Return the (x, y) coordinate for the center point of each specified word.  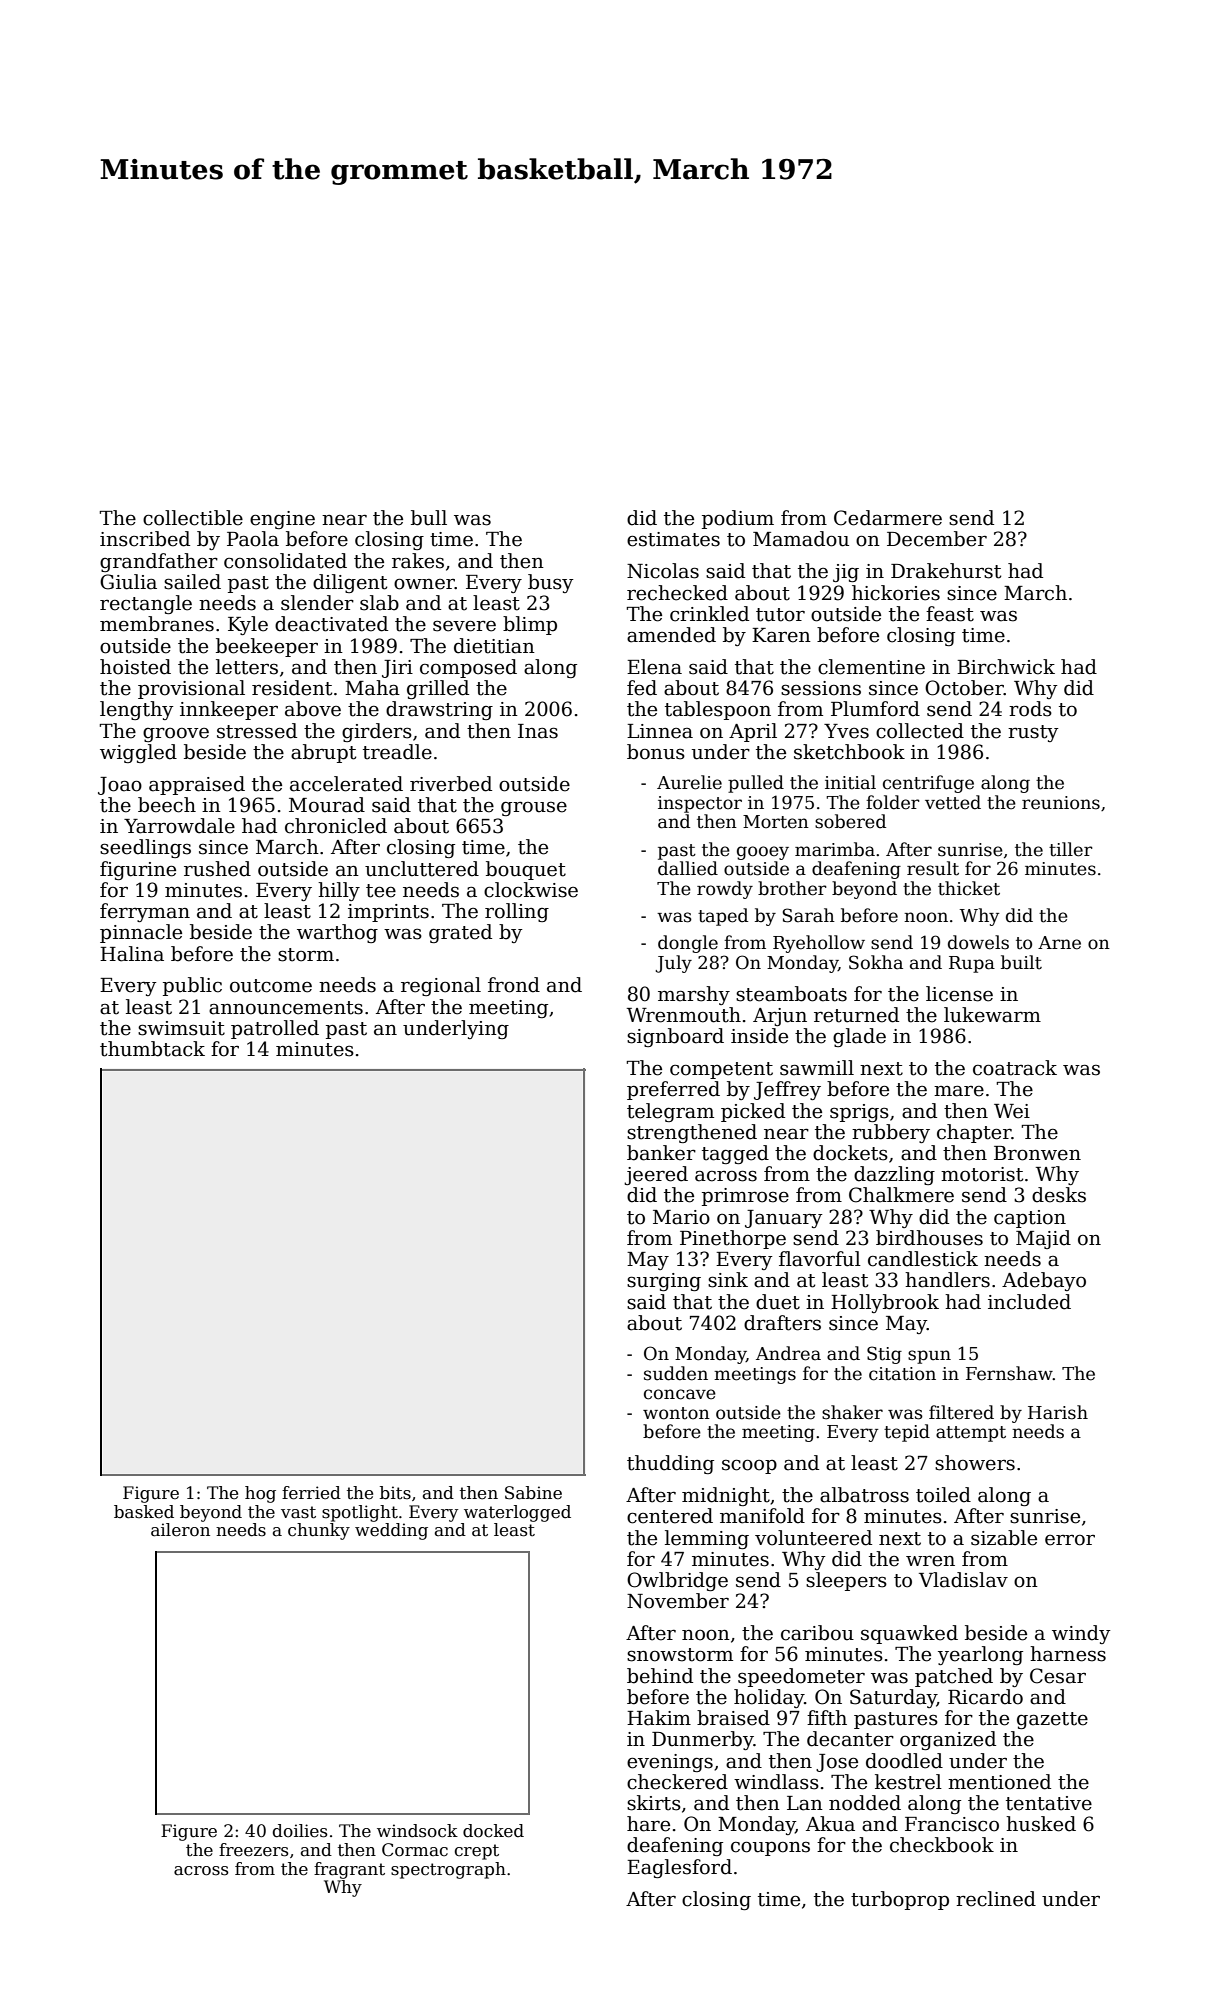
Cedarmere (888, 518)
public (192, 986)
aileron (180, 1530)
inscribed (145, 539)
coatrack (1015, 1068)
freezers (254, 1850)
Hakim (659, 1718)
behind (660, 1676)
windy (1081, 1634)
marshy (694, 995)
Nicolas (663, 571)
